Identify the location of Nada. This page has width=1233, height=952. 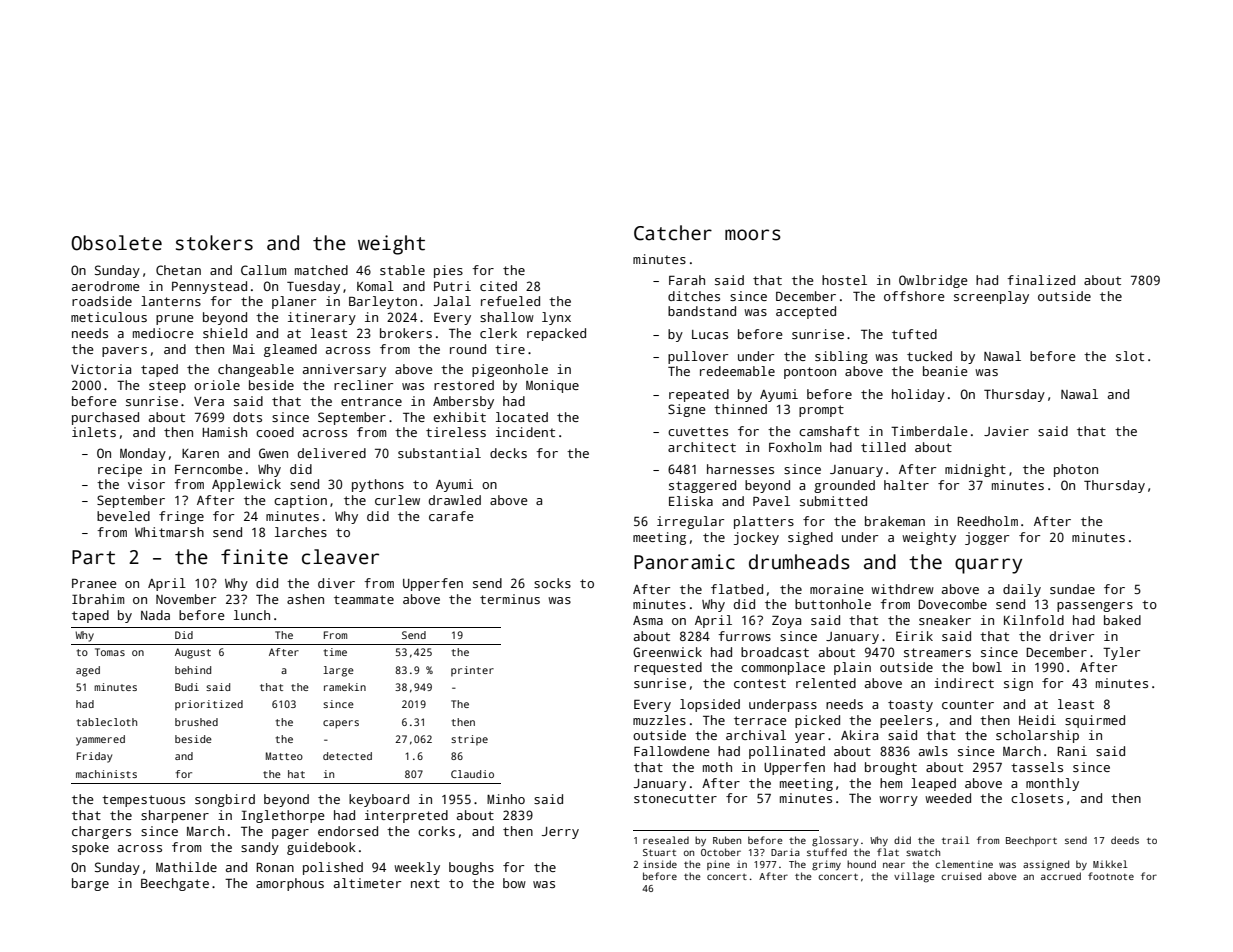
(155, 615).
